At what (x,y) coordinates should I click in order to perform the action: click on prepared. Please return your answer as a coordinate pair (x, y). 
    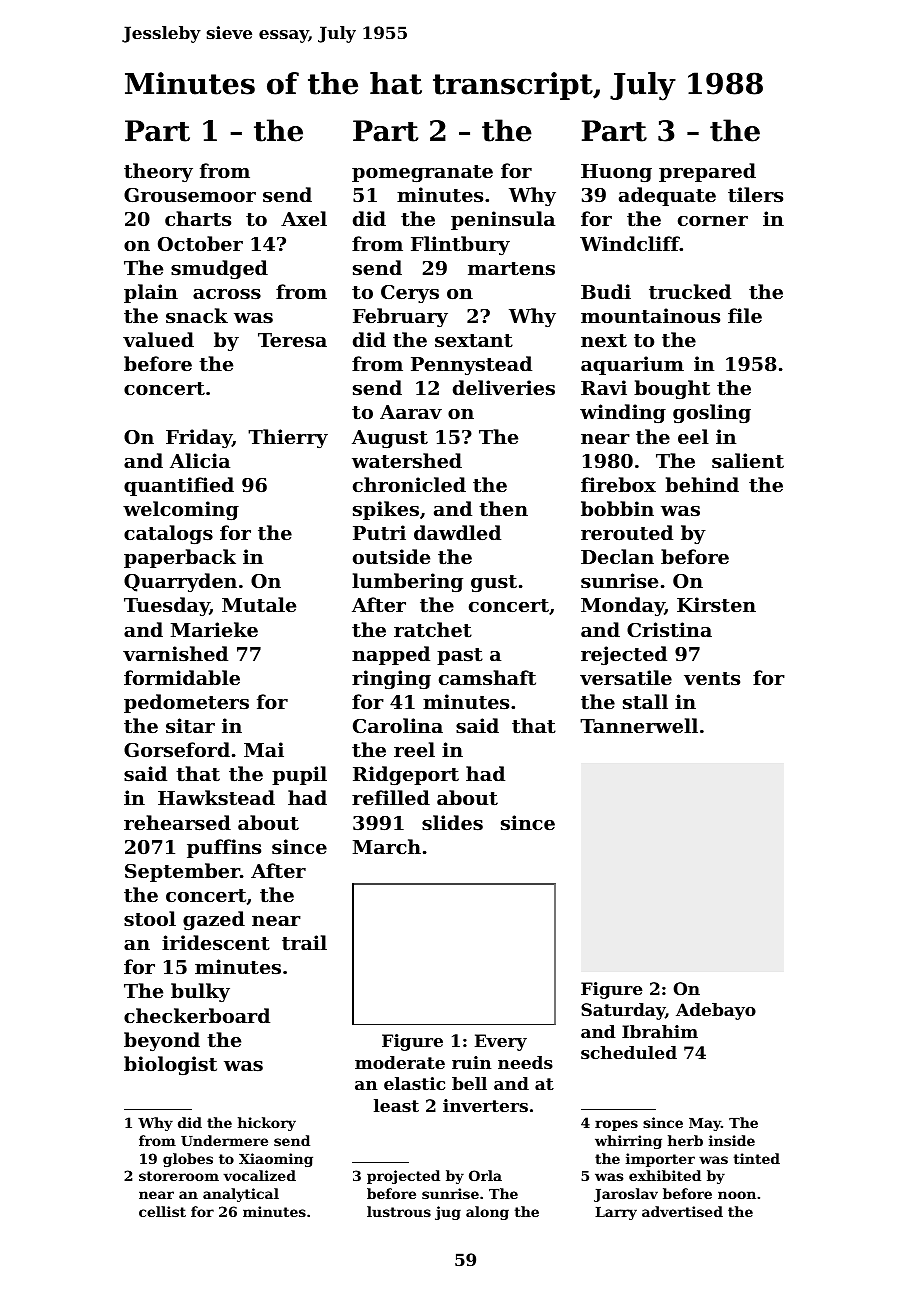
    Looking at the image, I should click on (707, 172).
